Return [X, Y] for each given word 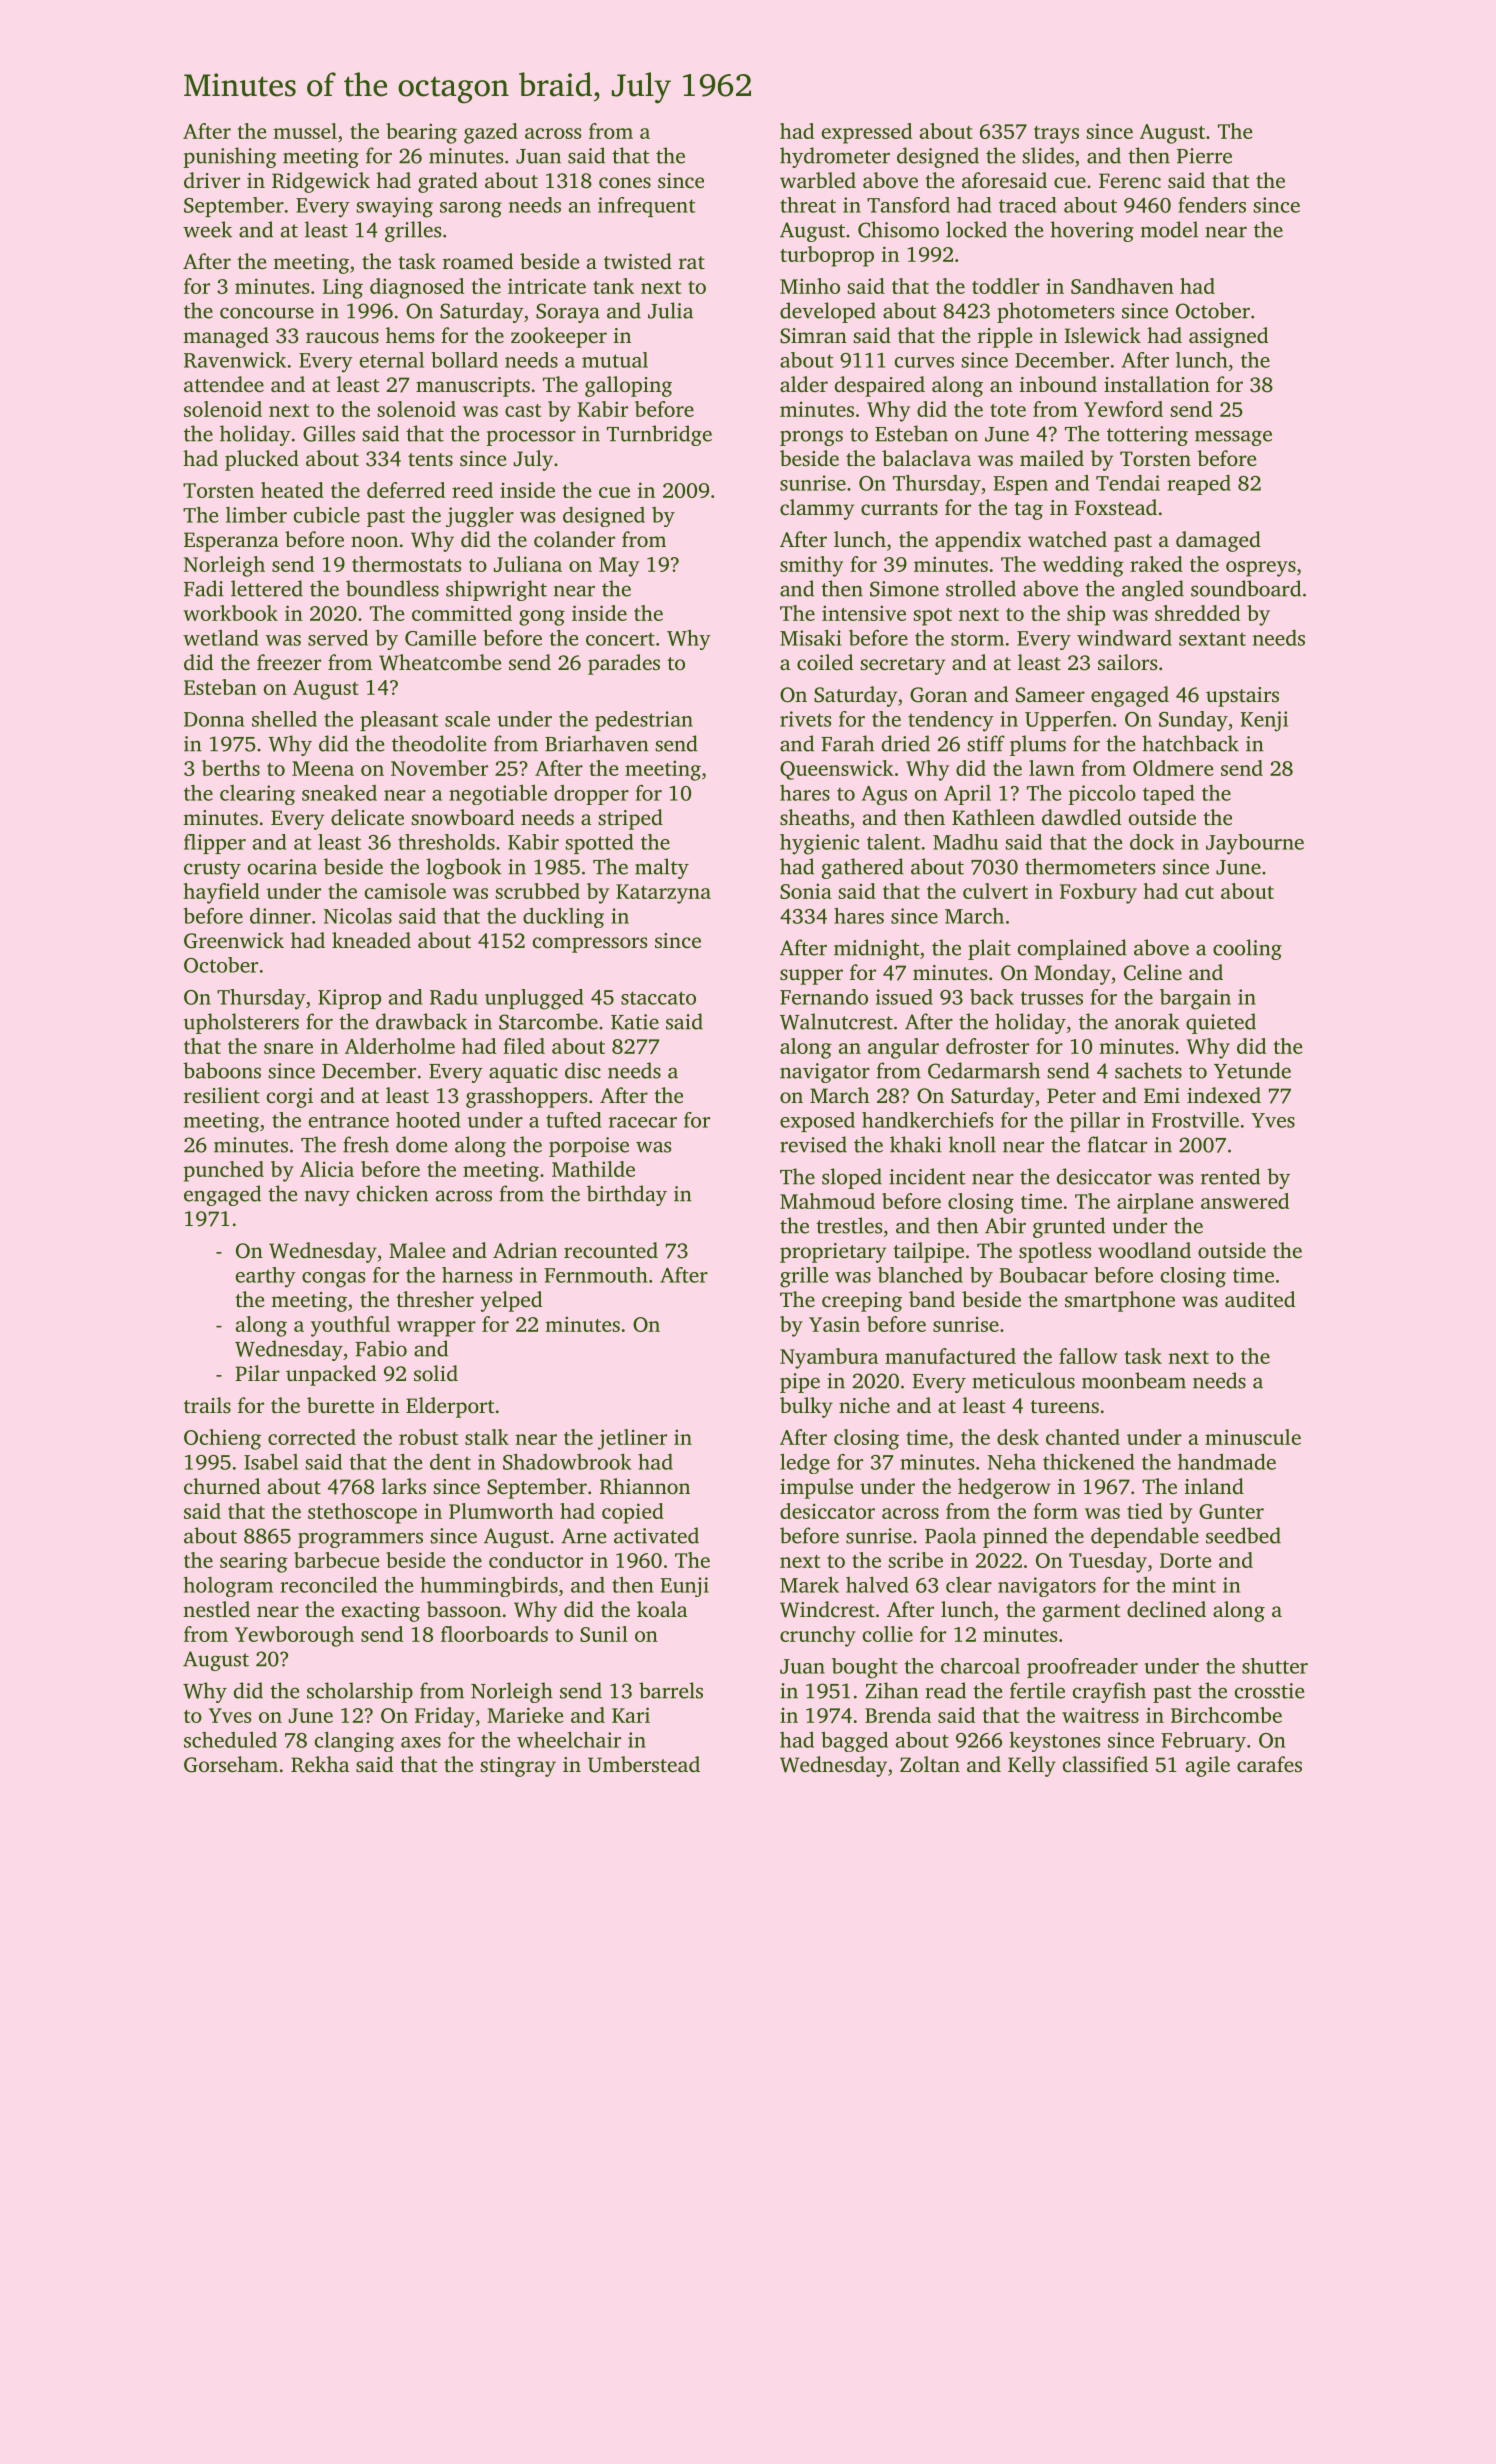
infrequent [647, 207]
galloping [628, 386]
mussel [305, 131]
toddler [1006, 286]
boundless [392, 588]
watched [1067, 539]
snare [288, 1048]
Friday [445, 1717]
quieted [1221, 1023]
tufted [574, 1120]
